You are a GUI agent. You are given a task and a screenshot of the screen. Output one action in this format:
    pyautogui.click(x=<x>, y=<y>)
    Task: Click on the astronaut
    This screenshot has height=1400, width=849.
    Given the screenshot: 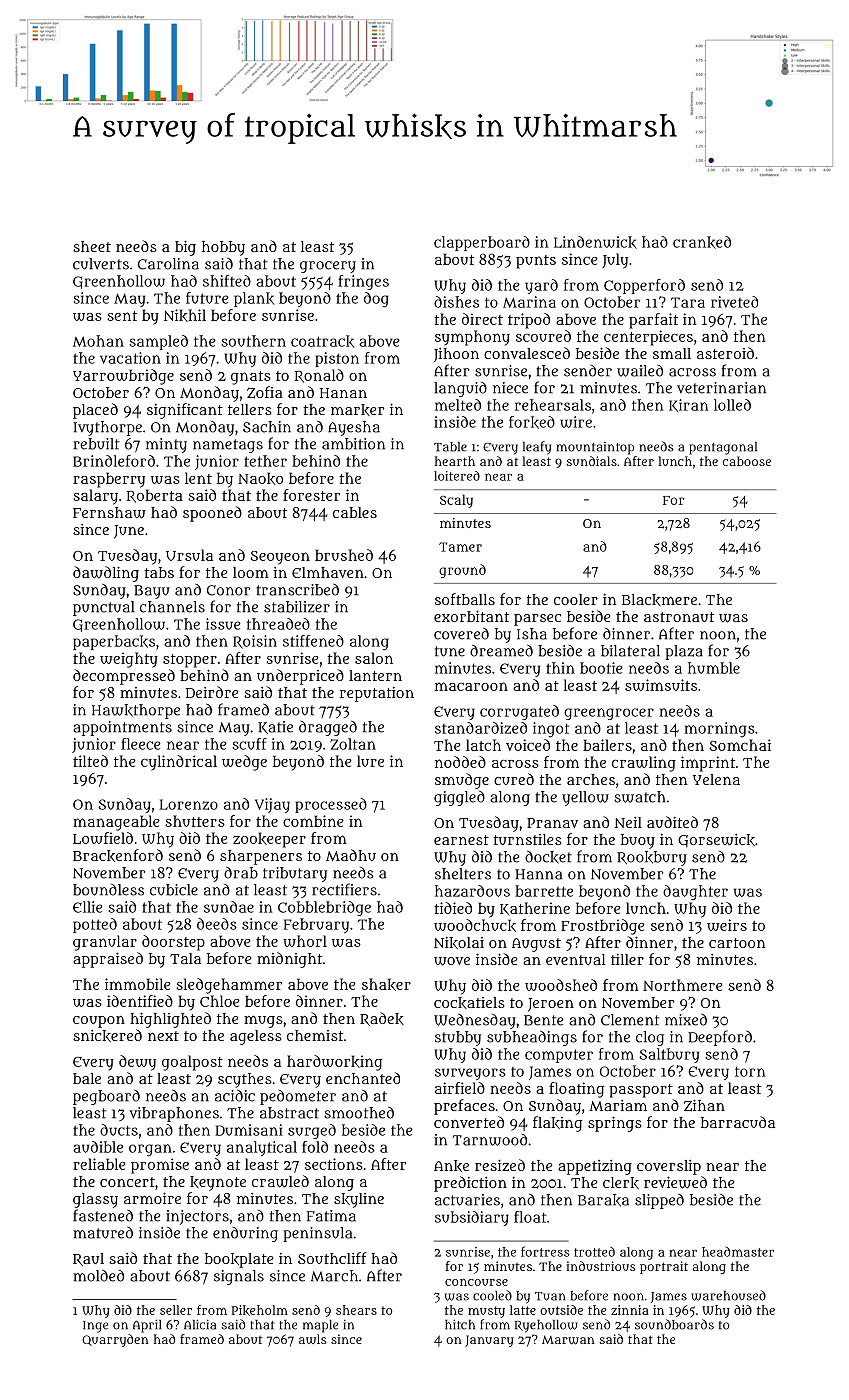 What is the action you would take?
    pyautogui.click(x=679, y=617)
